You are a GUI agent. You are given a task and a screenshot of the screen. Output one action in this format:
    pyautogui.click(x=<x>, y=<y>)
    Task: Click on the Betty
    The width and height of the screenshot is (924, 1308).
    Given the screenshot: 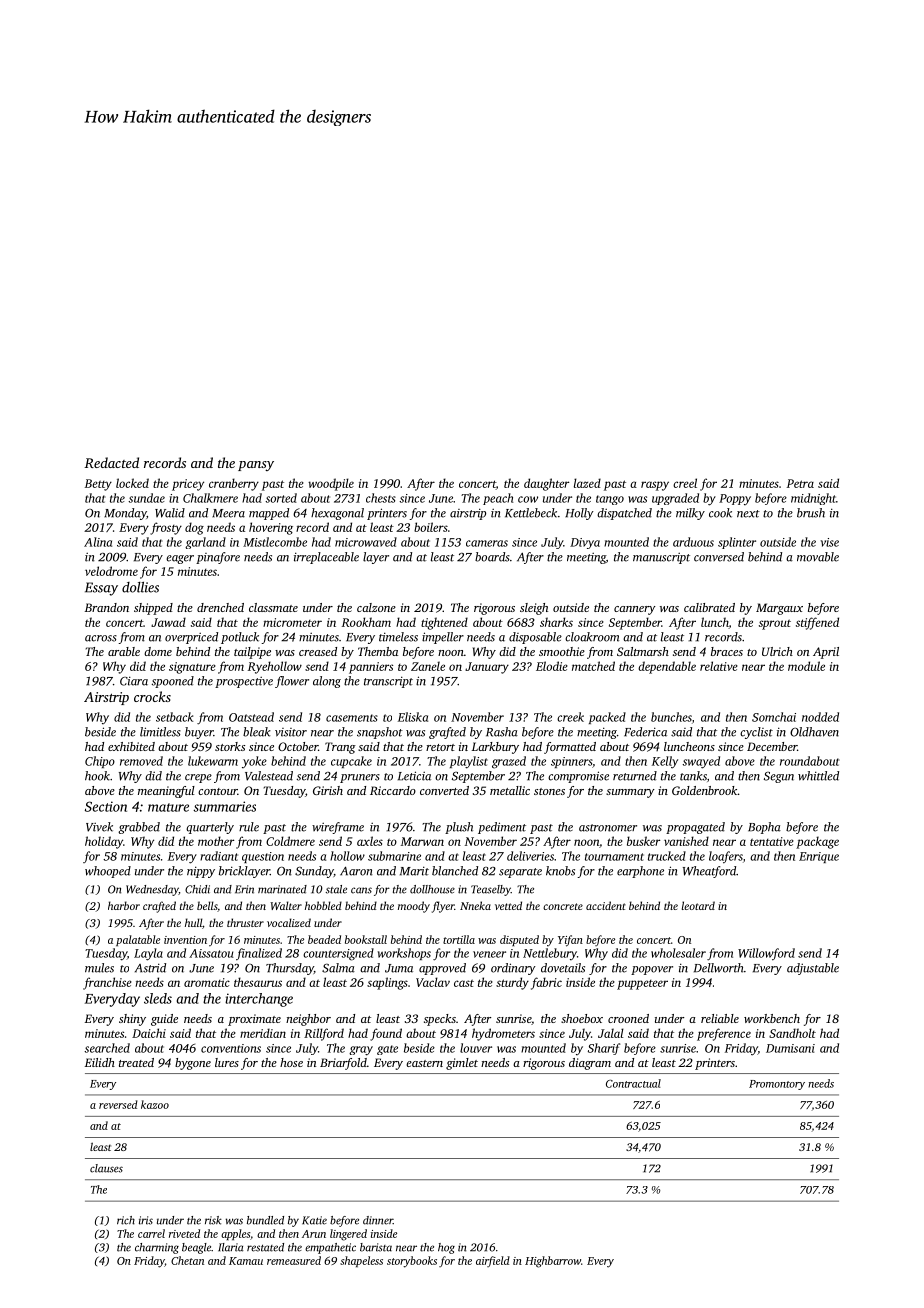 What is the action you would take?
    pyautogui.click(x=98, y=485)
